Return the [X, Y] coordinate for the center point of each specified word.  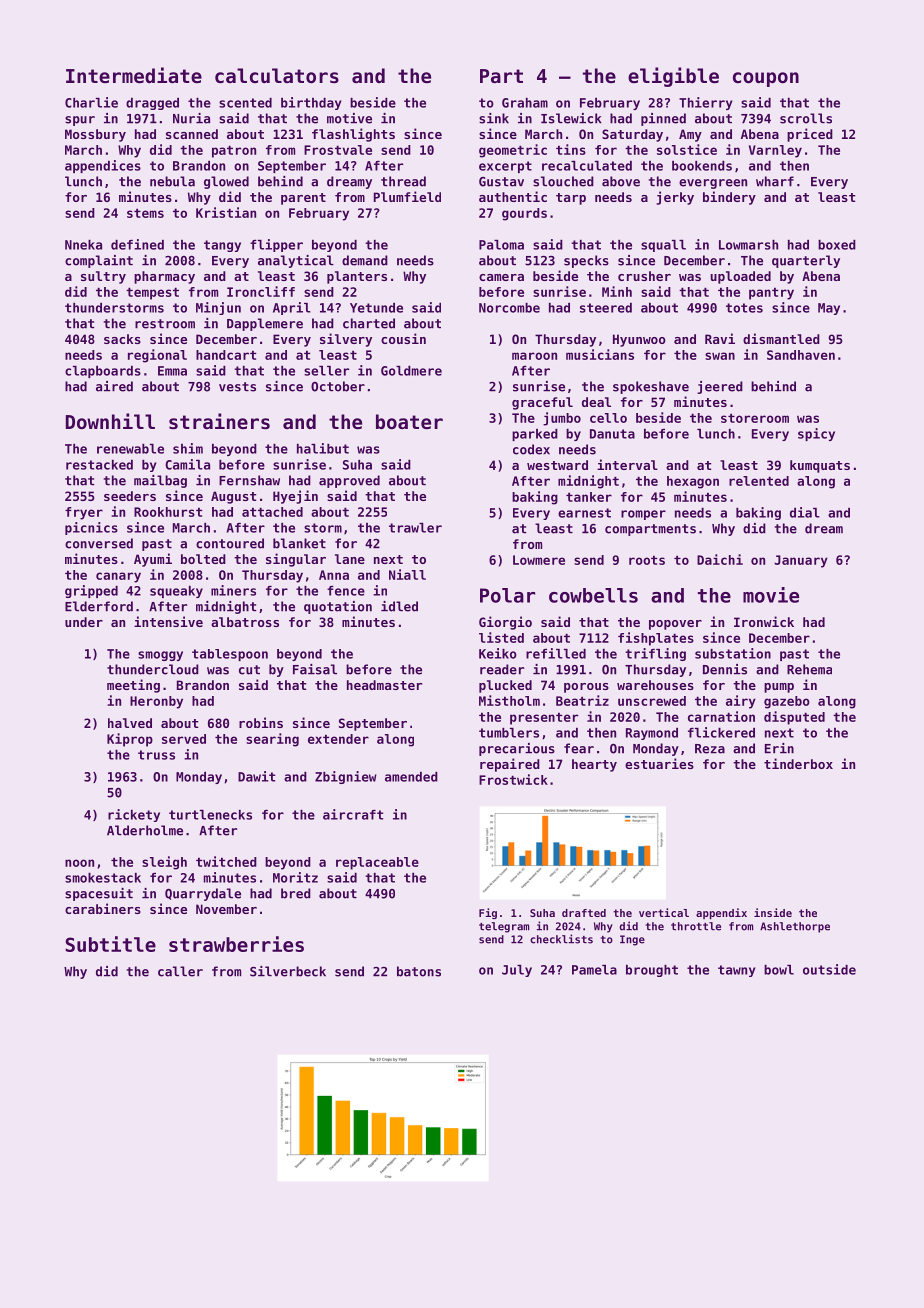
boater [409, 421]
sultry [103, 277]
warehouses [655, 685]
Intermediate [134, 75]
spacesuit [99, 894]
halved [130, 723]
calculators [277, 75]
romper [643, 515]
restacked [99, 465]
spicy [816, 434]
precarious [517, 749]
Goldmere [411, 371]
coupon [766, 79]
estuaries [659, 763]
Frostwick [513, 779]
